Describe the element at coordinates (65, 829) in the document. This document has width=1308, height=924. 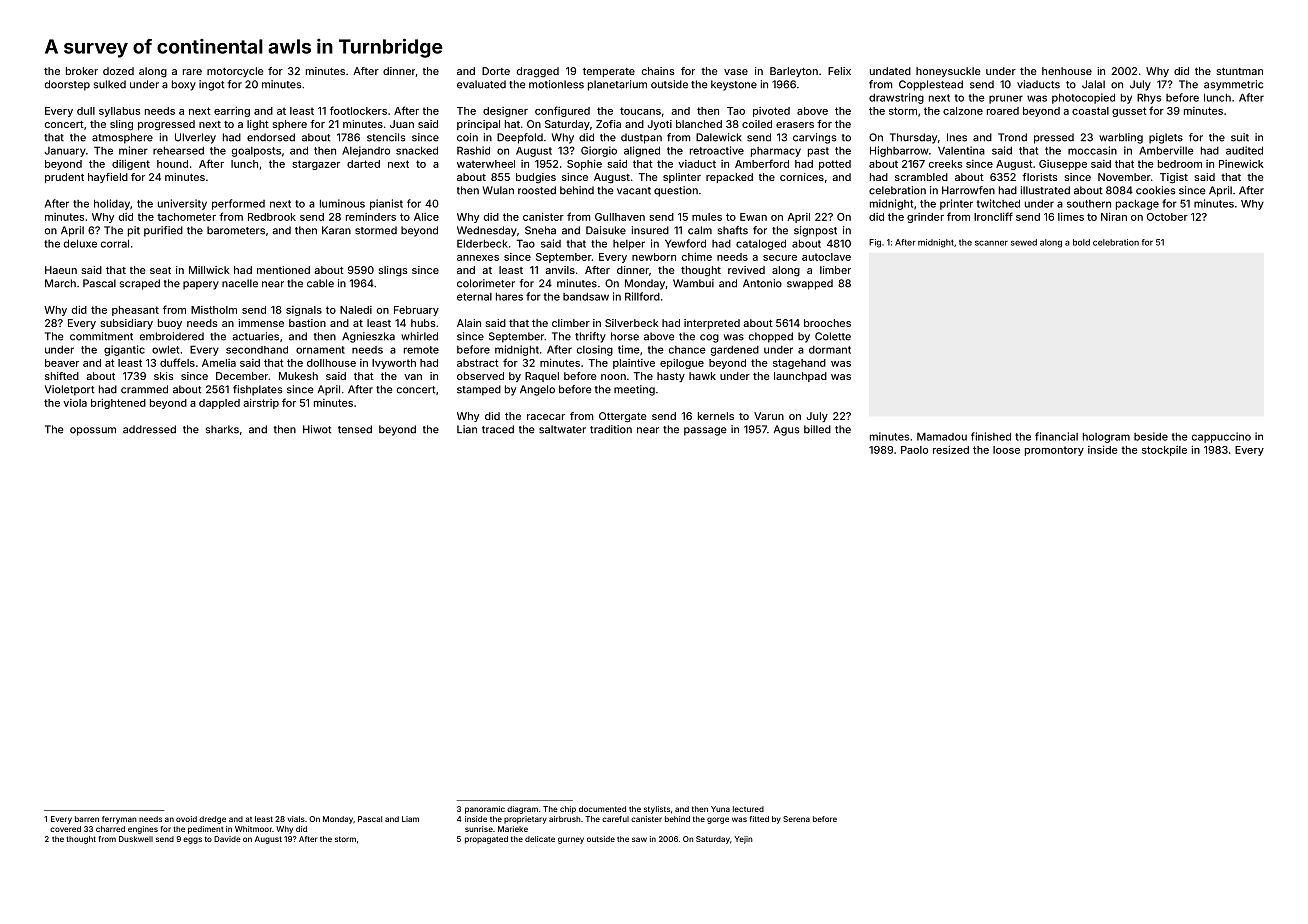
I see `covered` at that location.
